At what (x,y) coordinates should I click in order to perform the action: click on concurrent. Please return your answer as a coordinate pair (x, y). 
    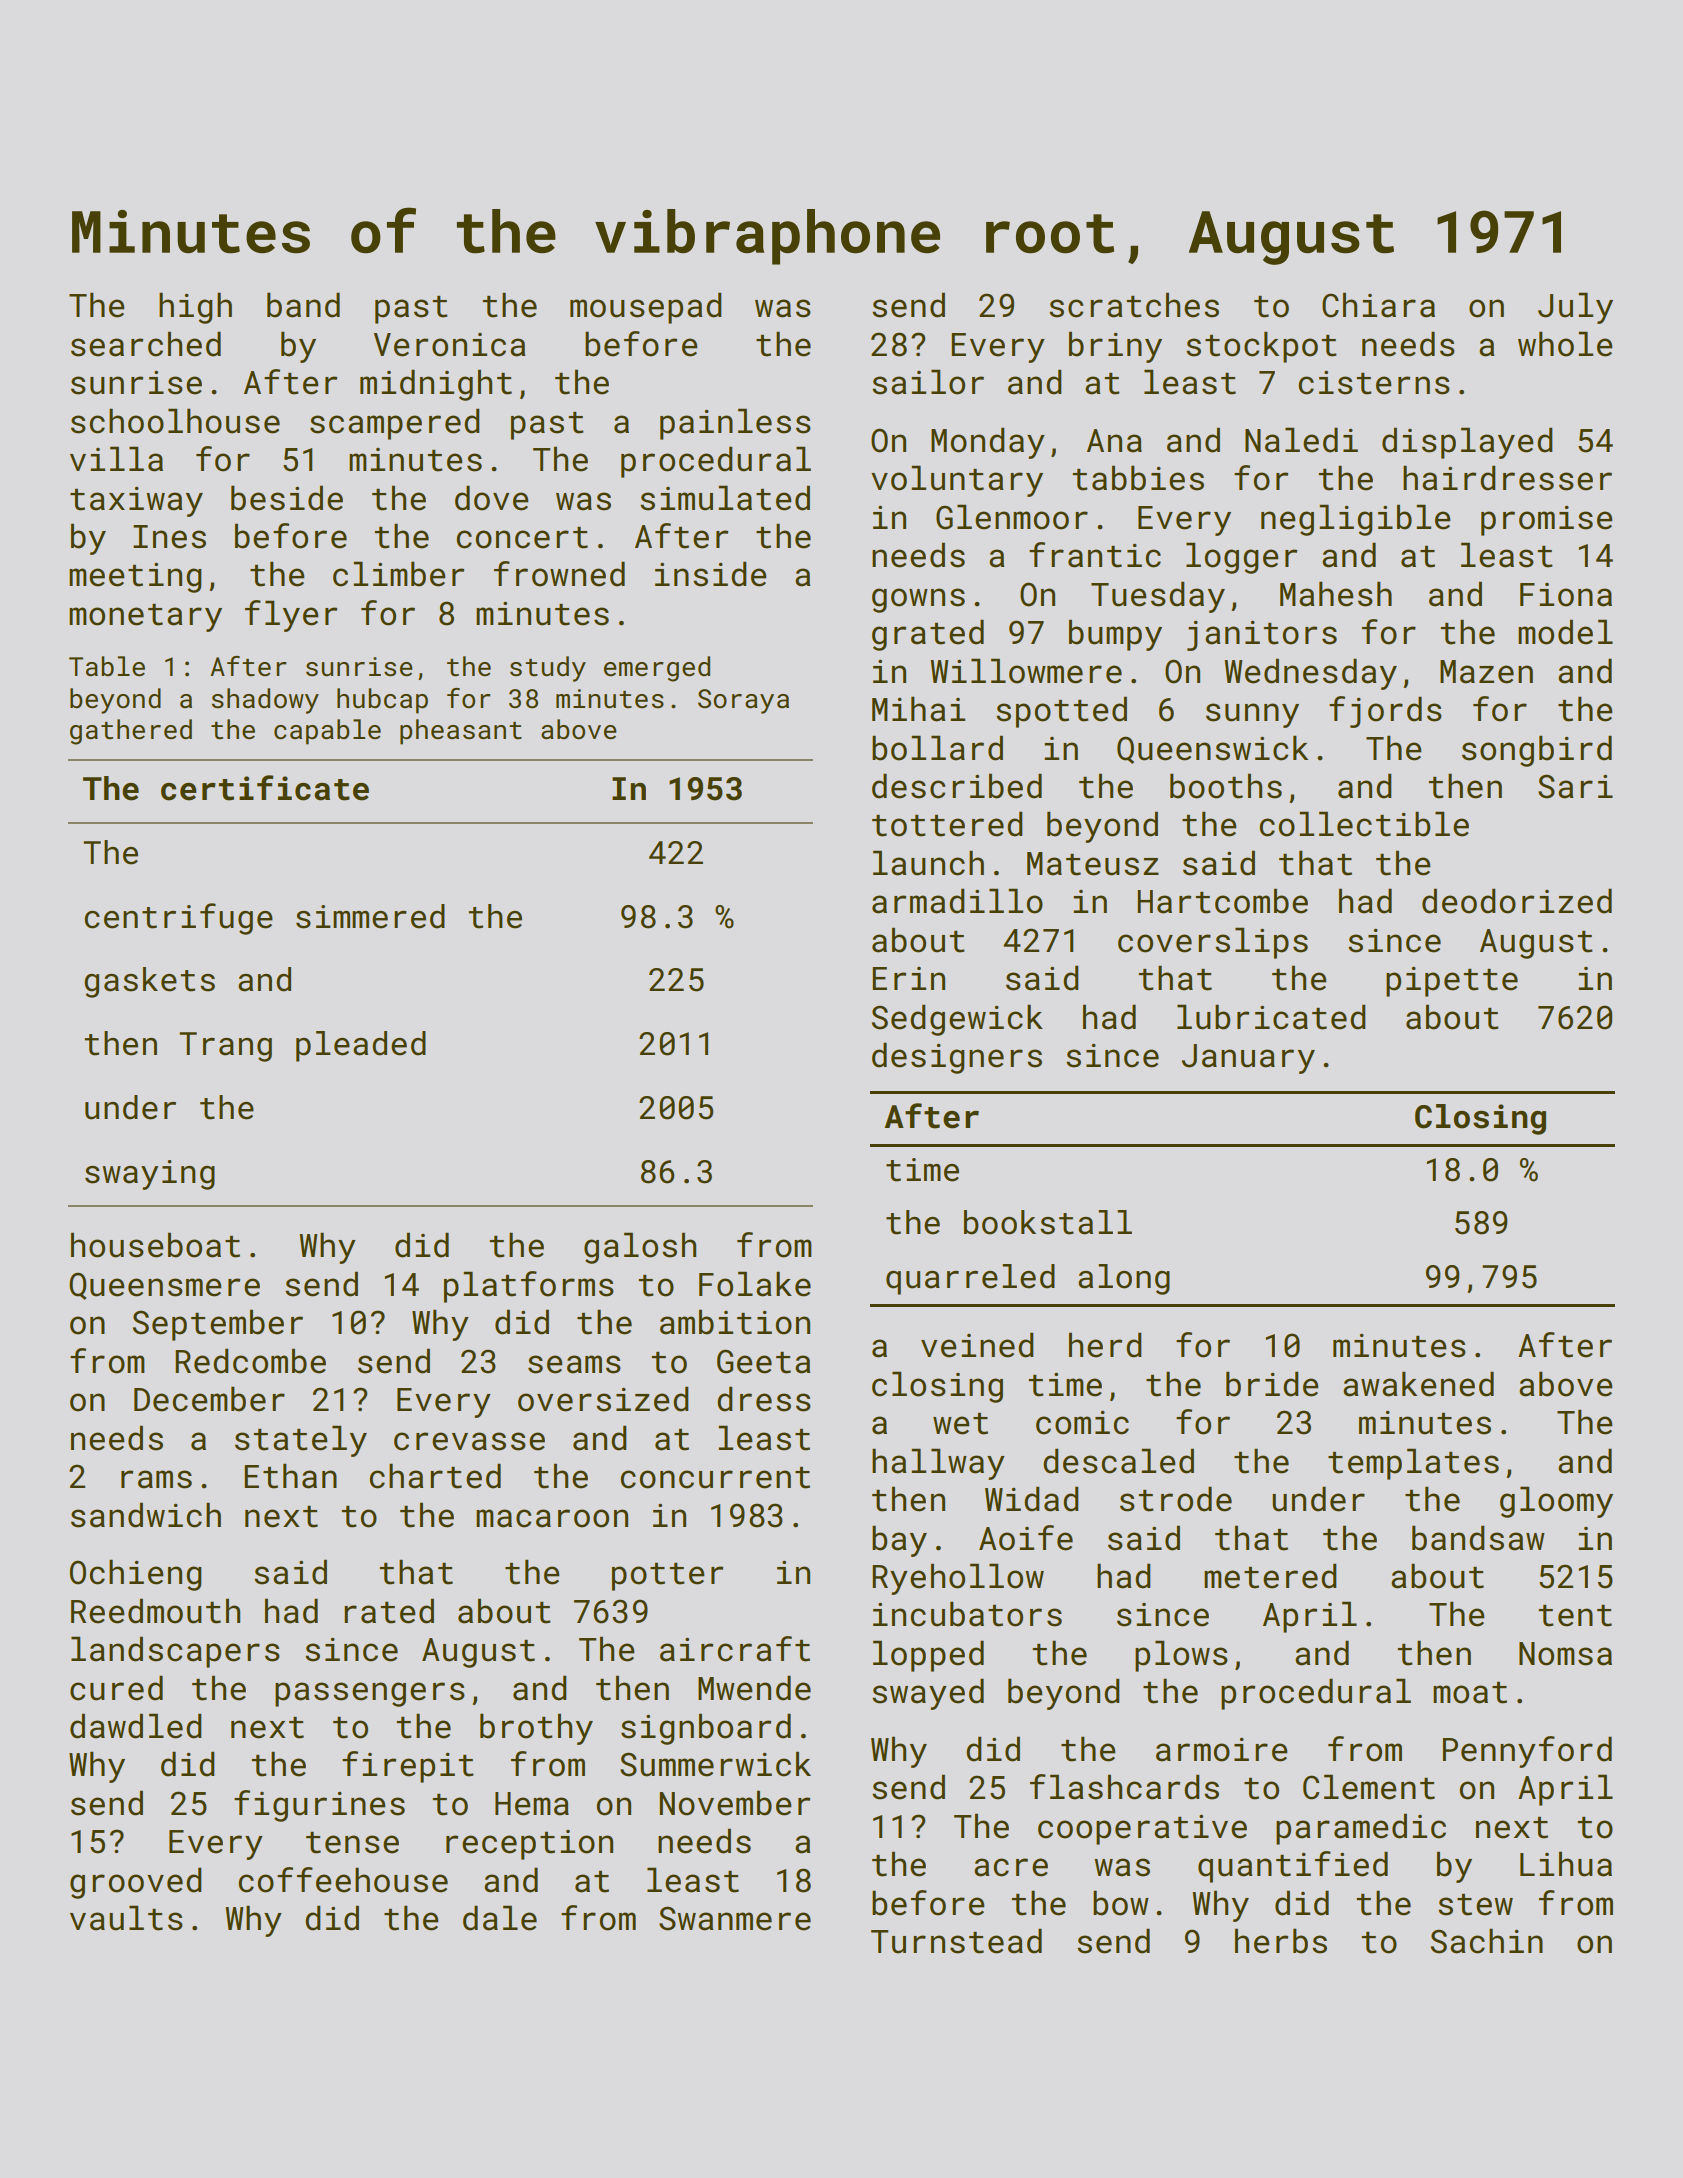
    Looking at the image, I should click on (715, 1478).
